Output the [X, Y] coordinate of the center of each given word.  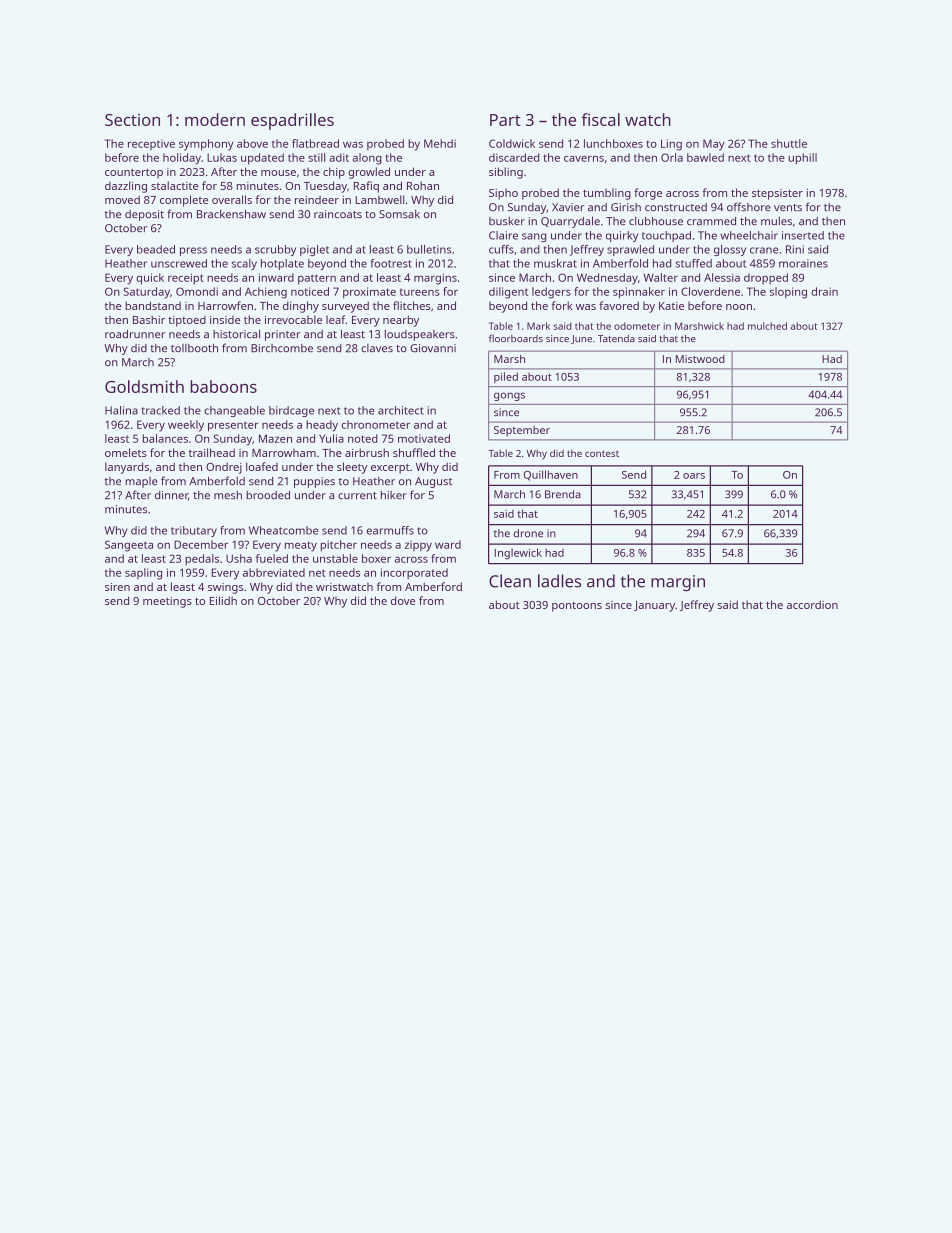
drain [824, 291]
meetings [167, 602]
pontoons [577, 607]
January [654, 606]
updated [262, 159]
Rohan [423, 185]
